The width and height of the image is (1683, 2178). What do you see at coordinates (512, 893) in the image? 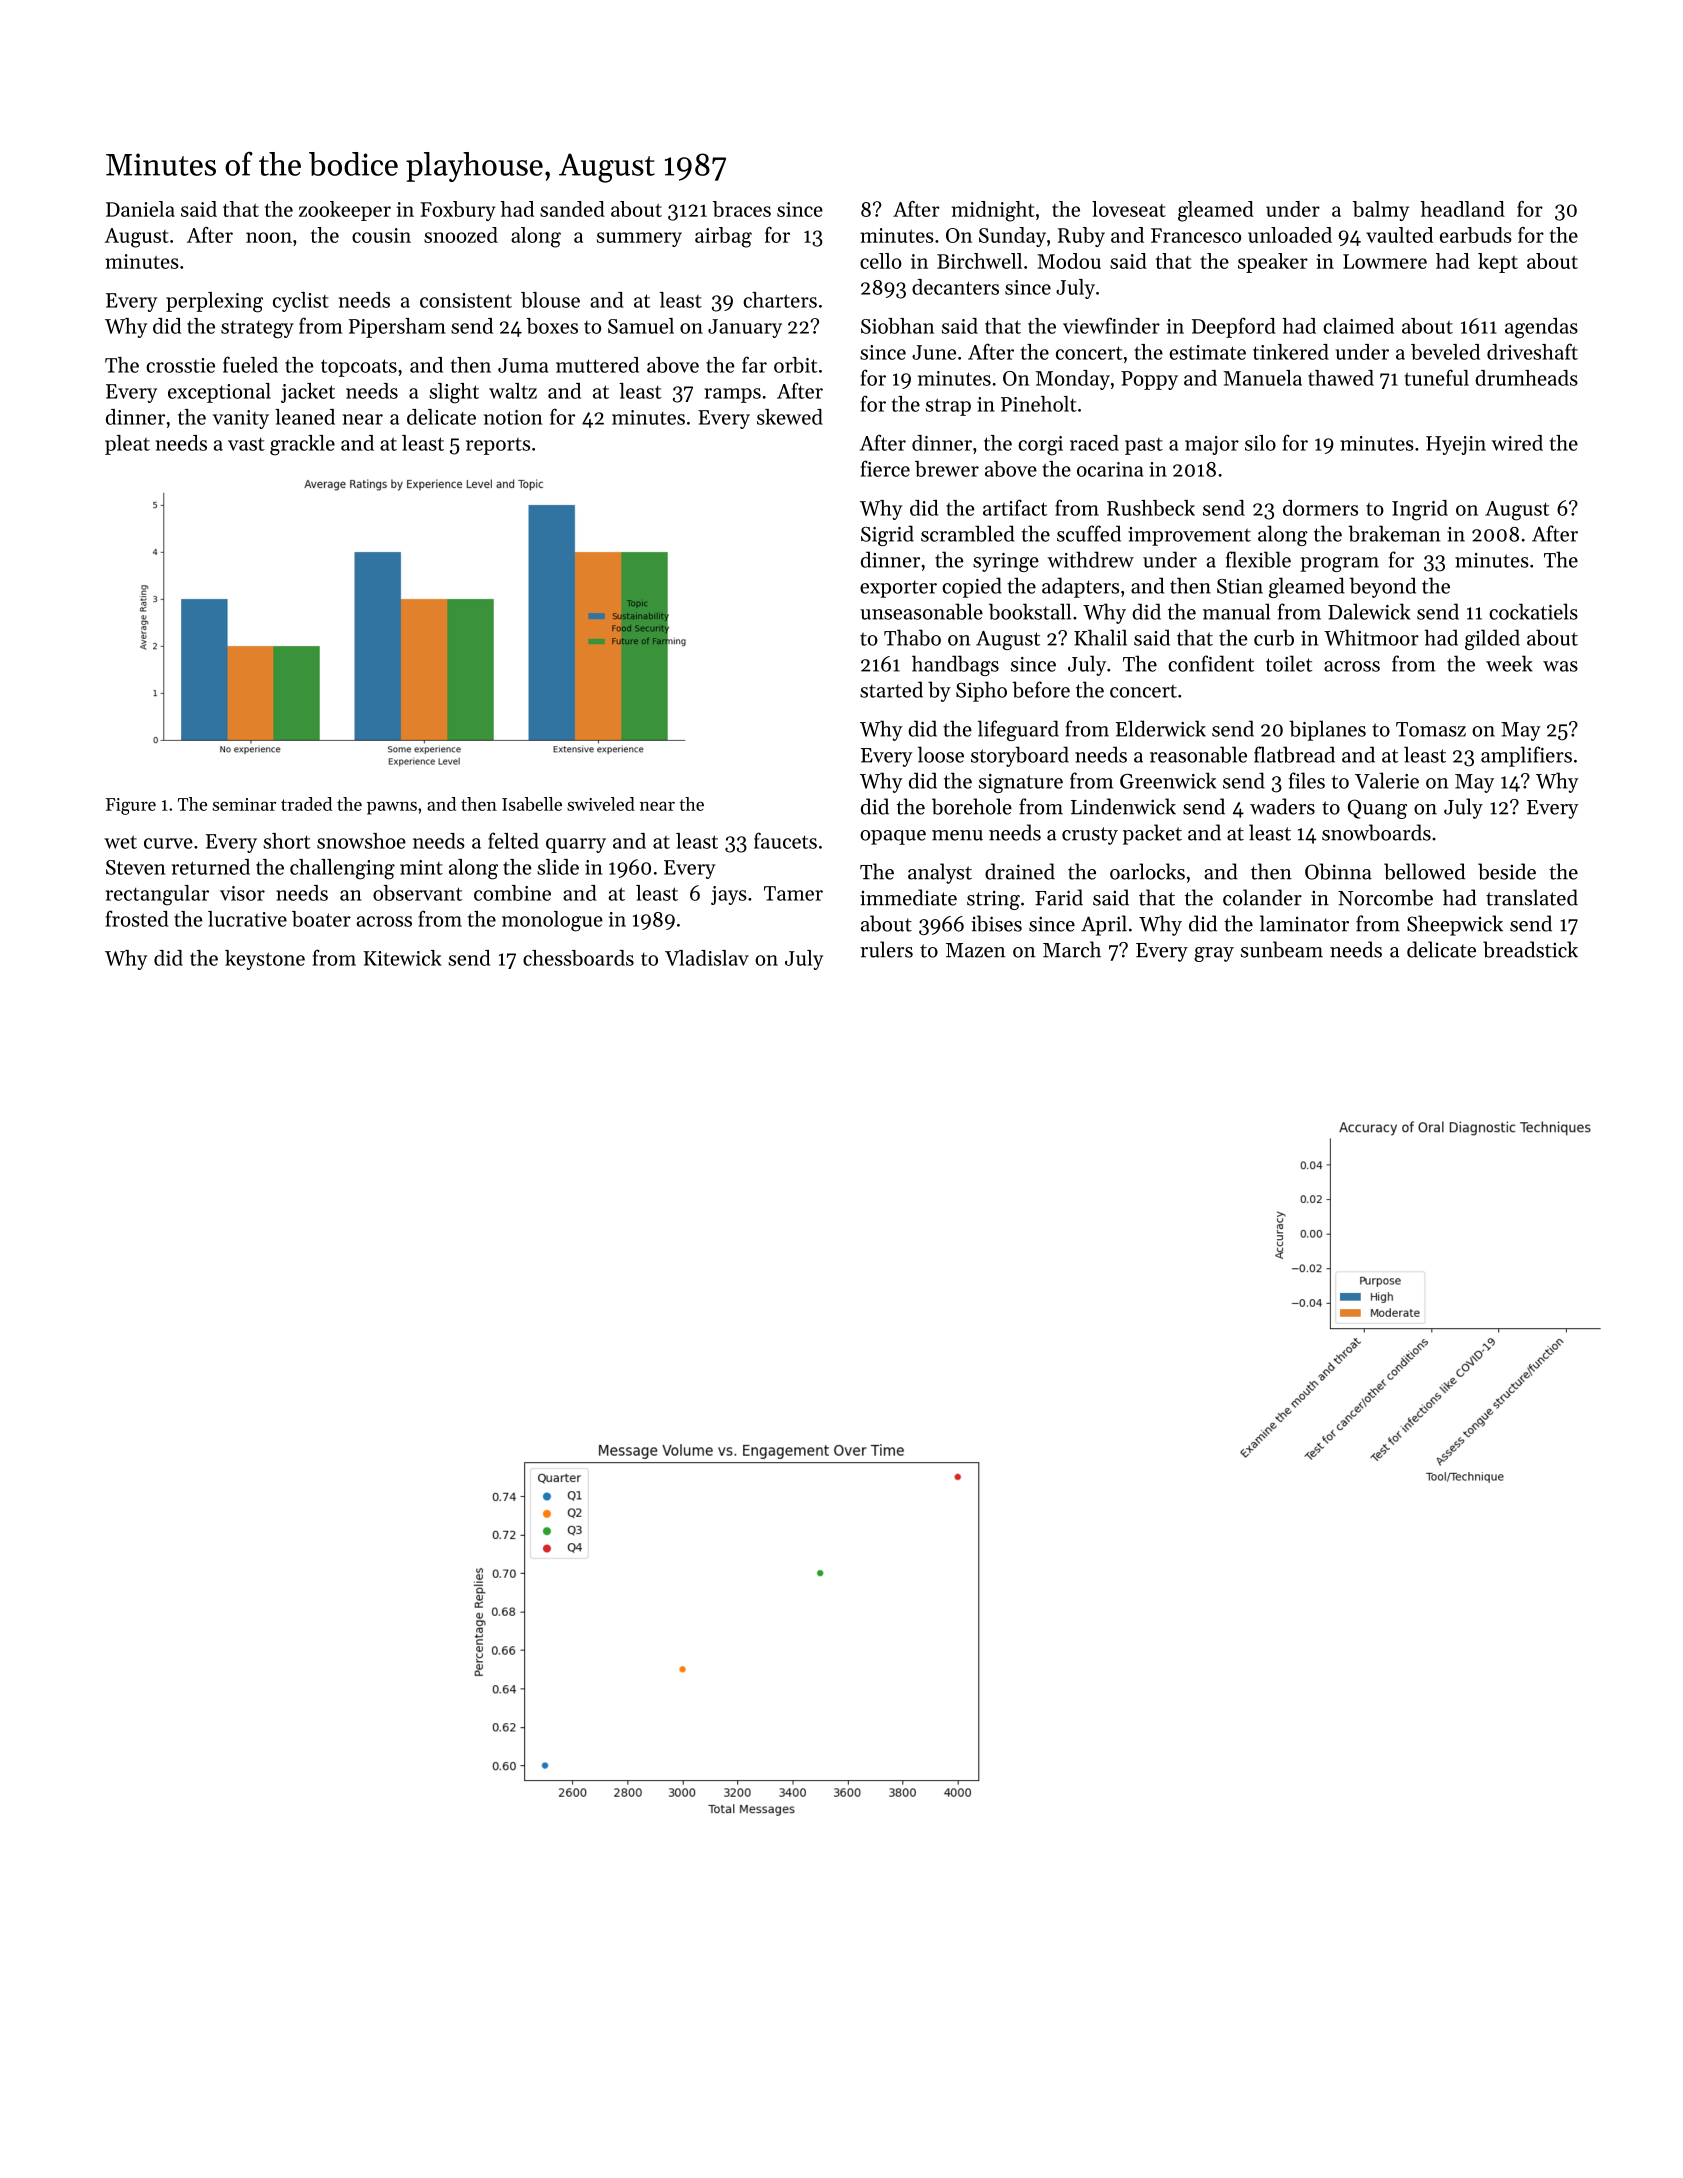
I see `combine` at bounding box center [512, 893].
